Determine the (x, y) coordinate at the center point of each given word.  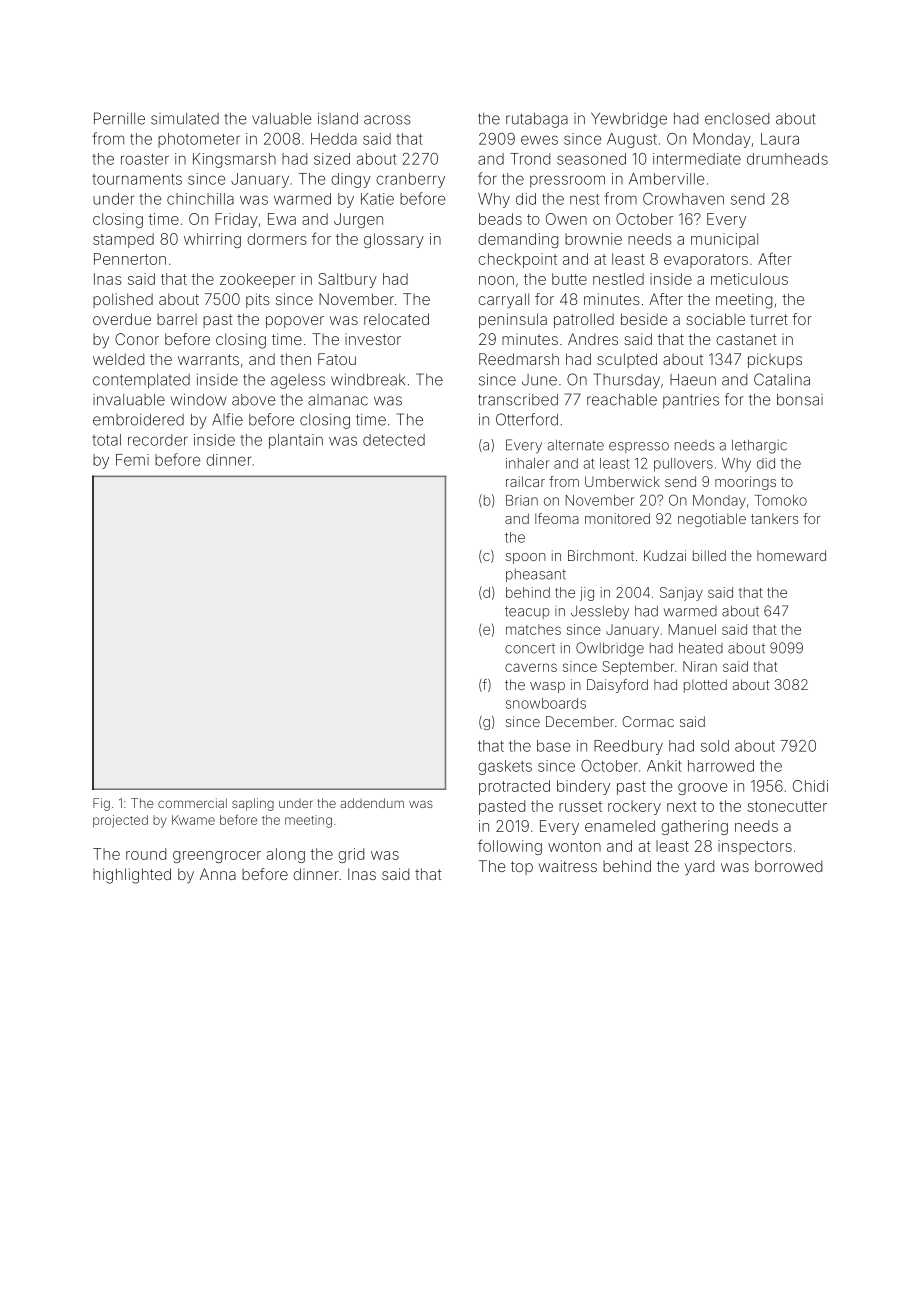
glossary (394, 240)
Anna (218, 874)
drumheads (787, 159)
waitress (568, 866)
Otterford (527, 419)
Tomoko (781, 500)
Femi (132, 460)
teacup (527, 612)
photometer (199, 140)
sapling (253, 804)
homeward (791, 555)
